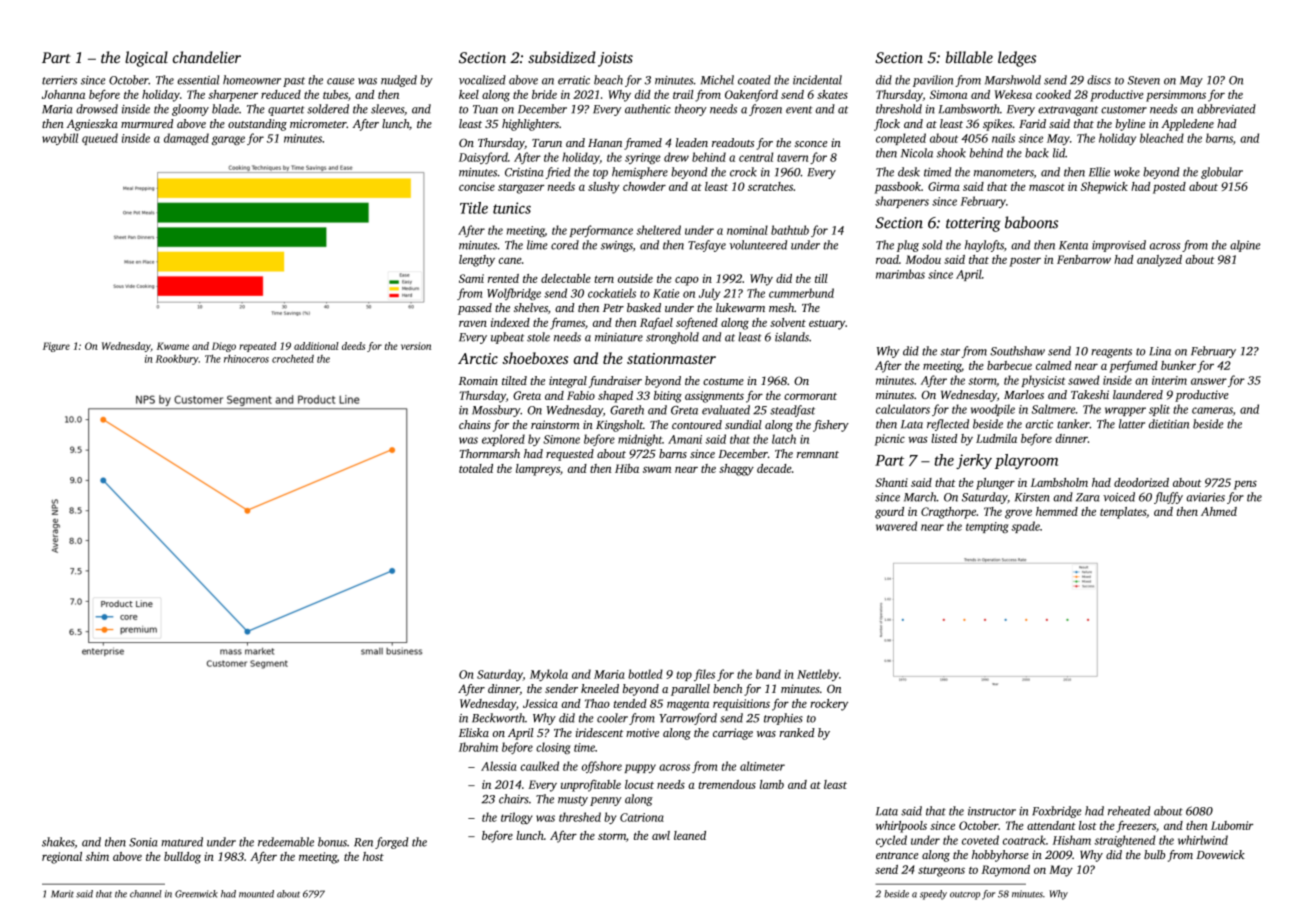 This screenshot has height=924, width=1308. What do you see at coordinates (224, 347) in the screenshot?
I see `Diego` at bounding box center [224, 347].
